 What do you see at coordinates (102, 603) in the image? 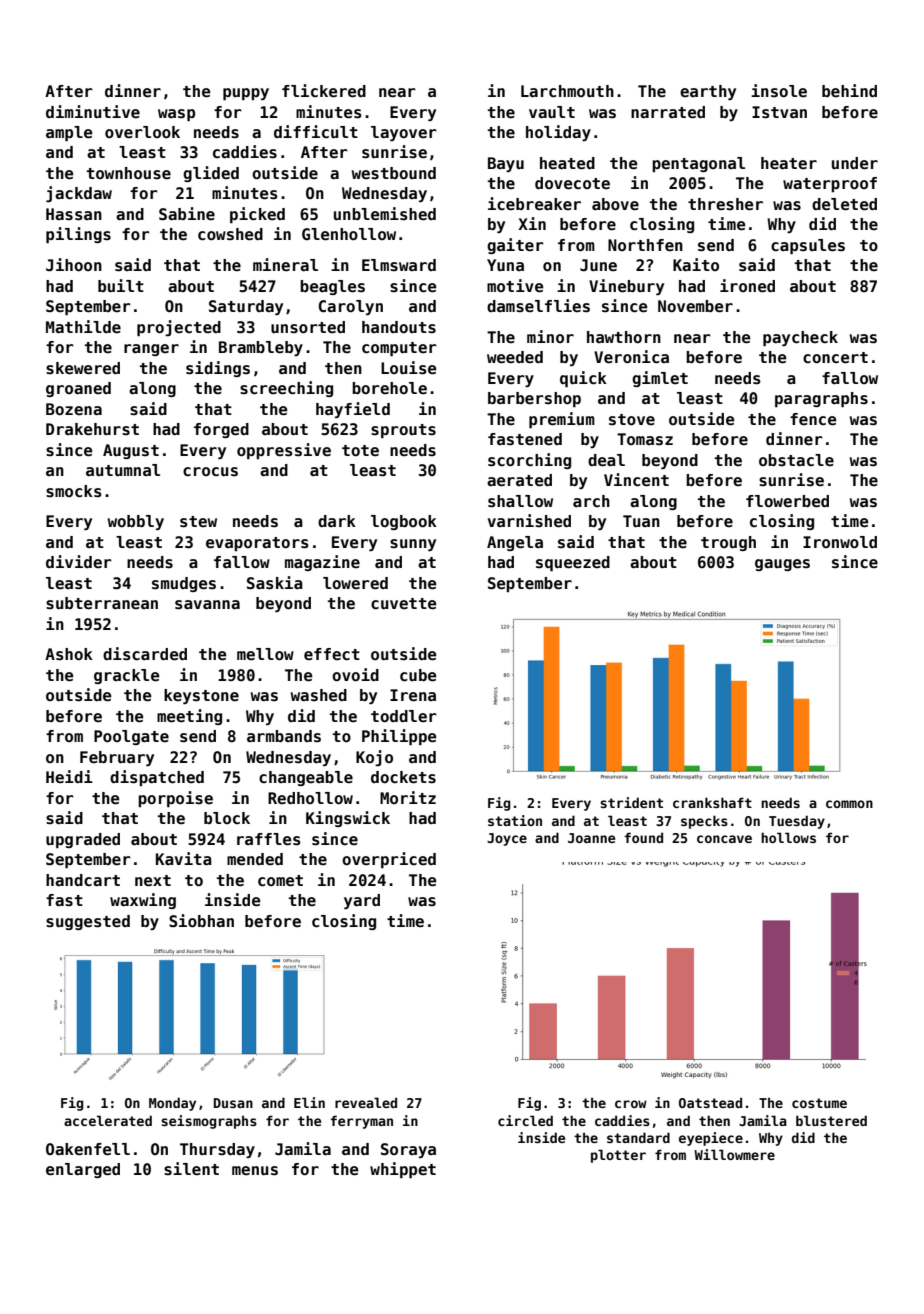
I see `subterranean` at bounding box center [102, 603].
